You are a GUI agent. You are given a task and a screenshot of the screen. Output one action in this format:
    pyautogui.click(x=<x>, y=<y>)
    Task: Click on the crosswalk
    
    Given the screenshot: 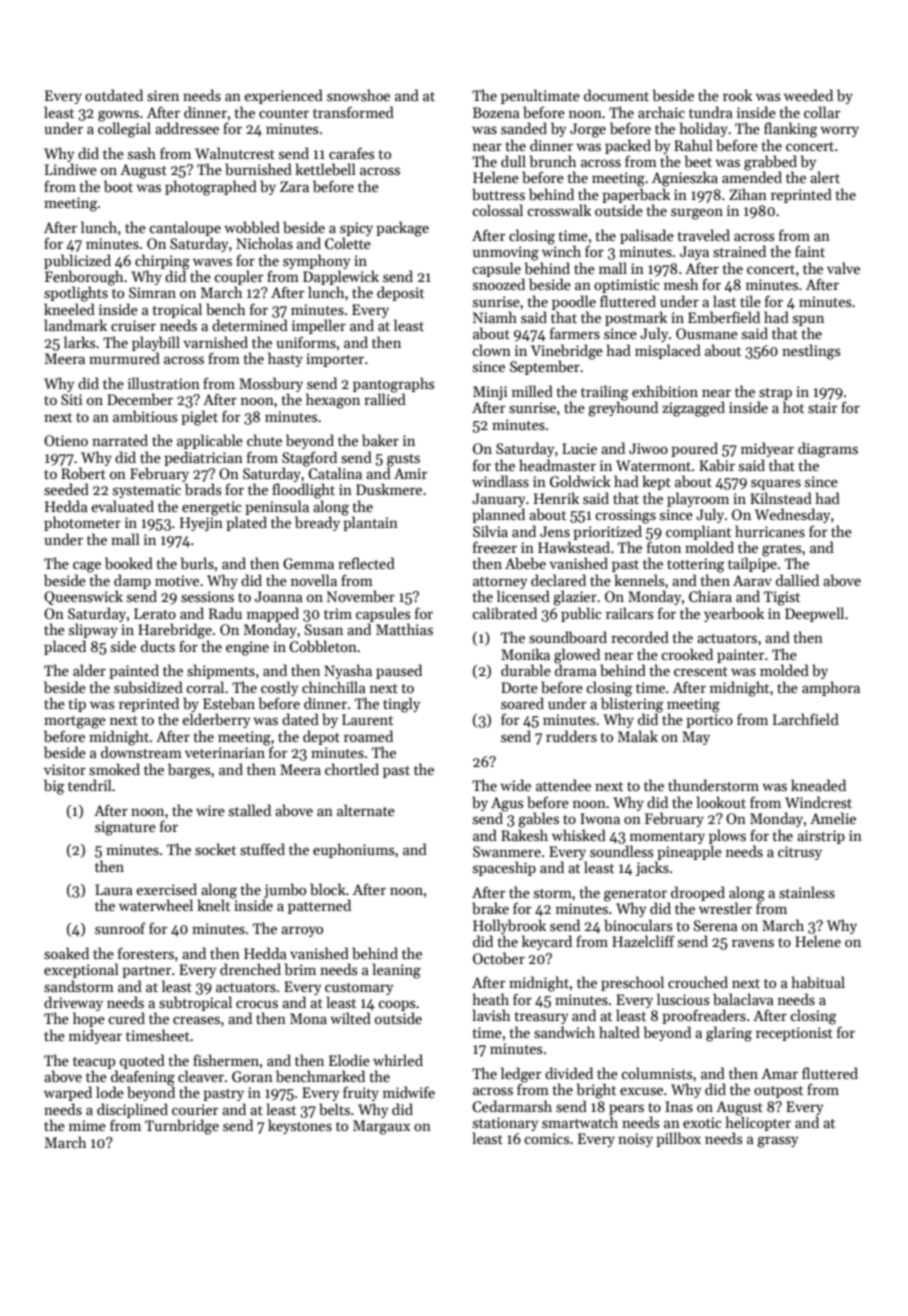 What is the action you would take?
    pyautogui.click(x=559, y=210)
